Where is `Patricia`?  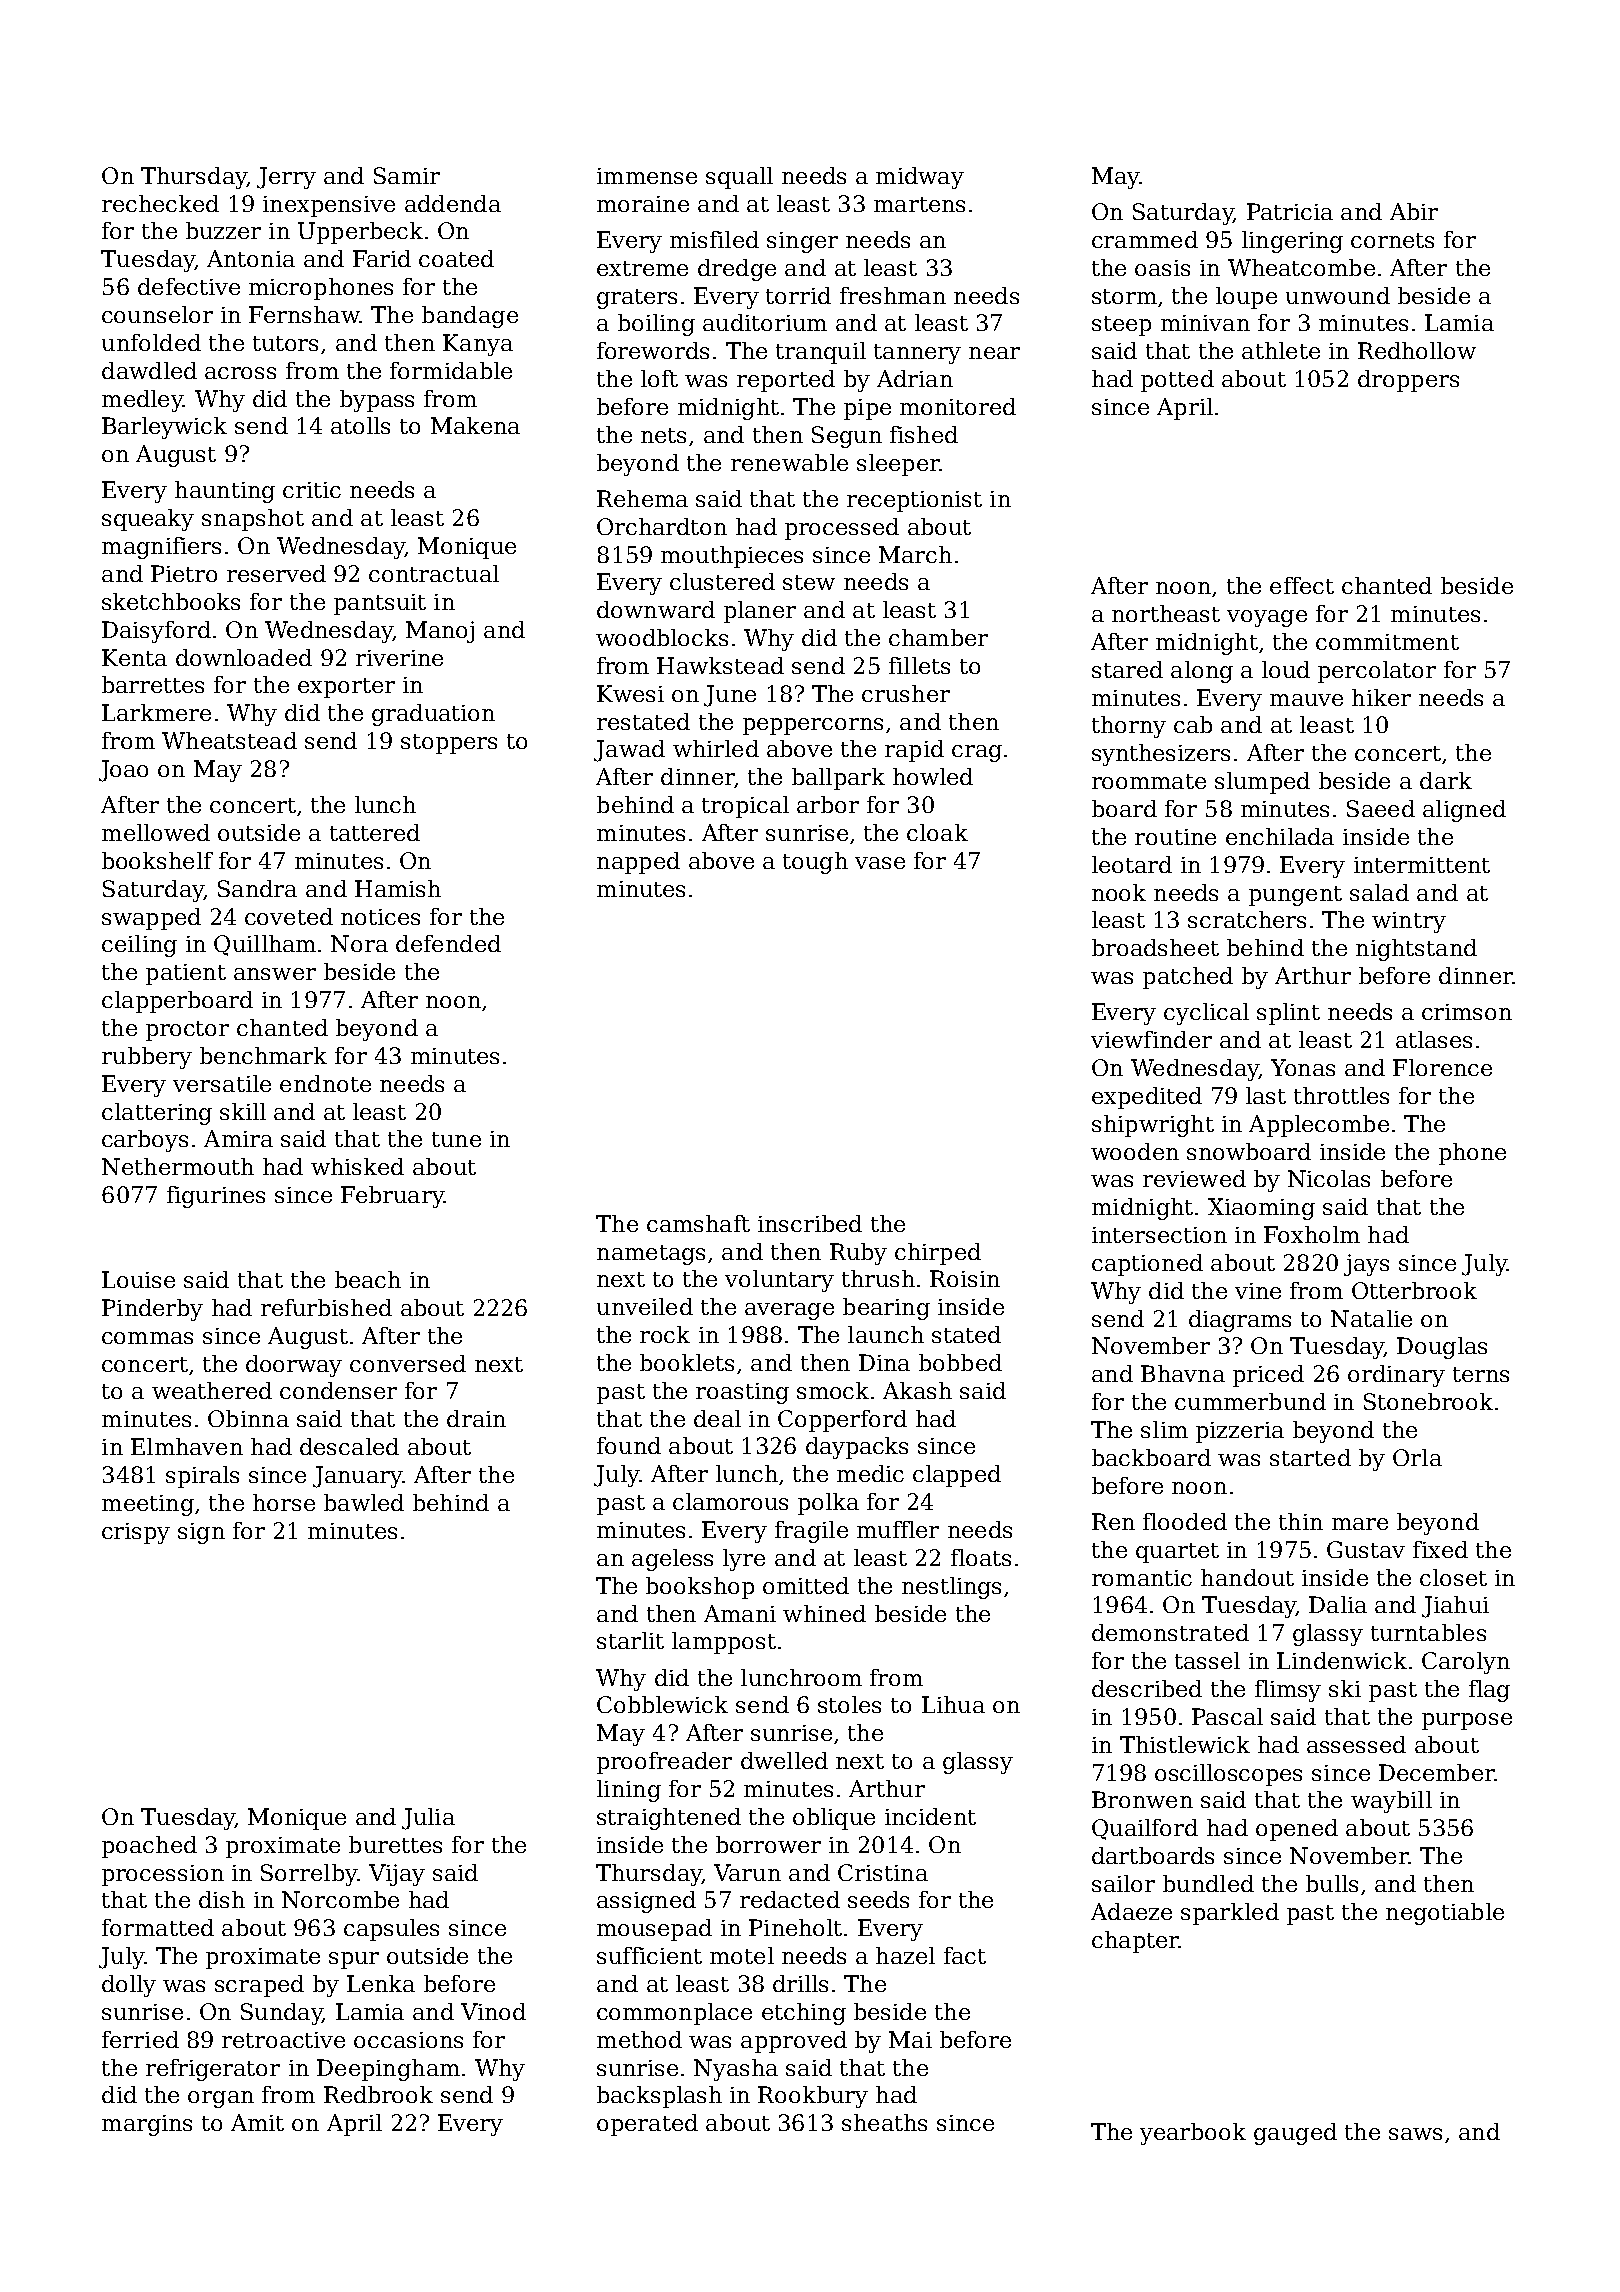
Patricia is located at coordinates (1290, 211).
